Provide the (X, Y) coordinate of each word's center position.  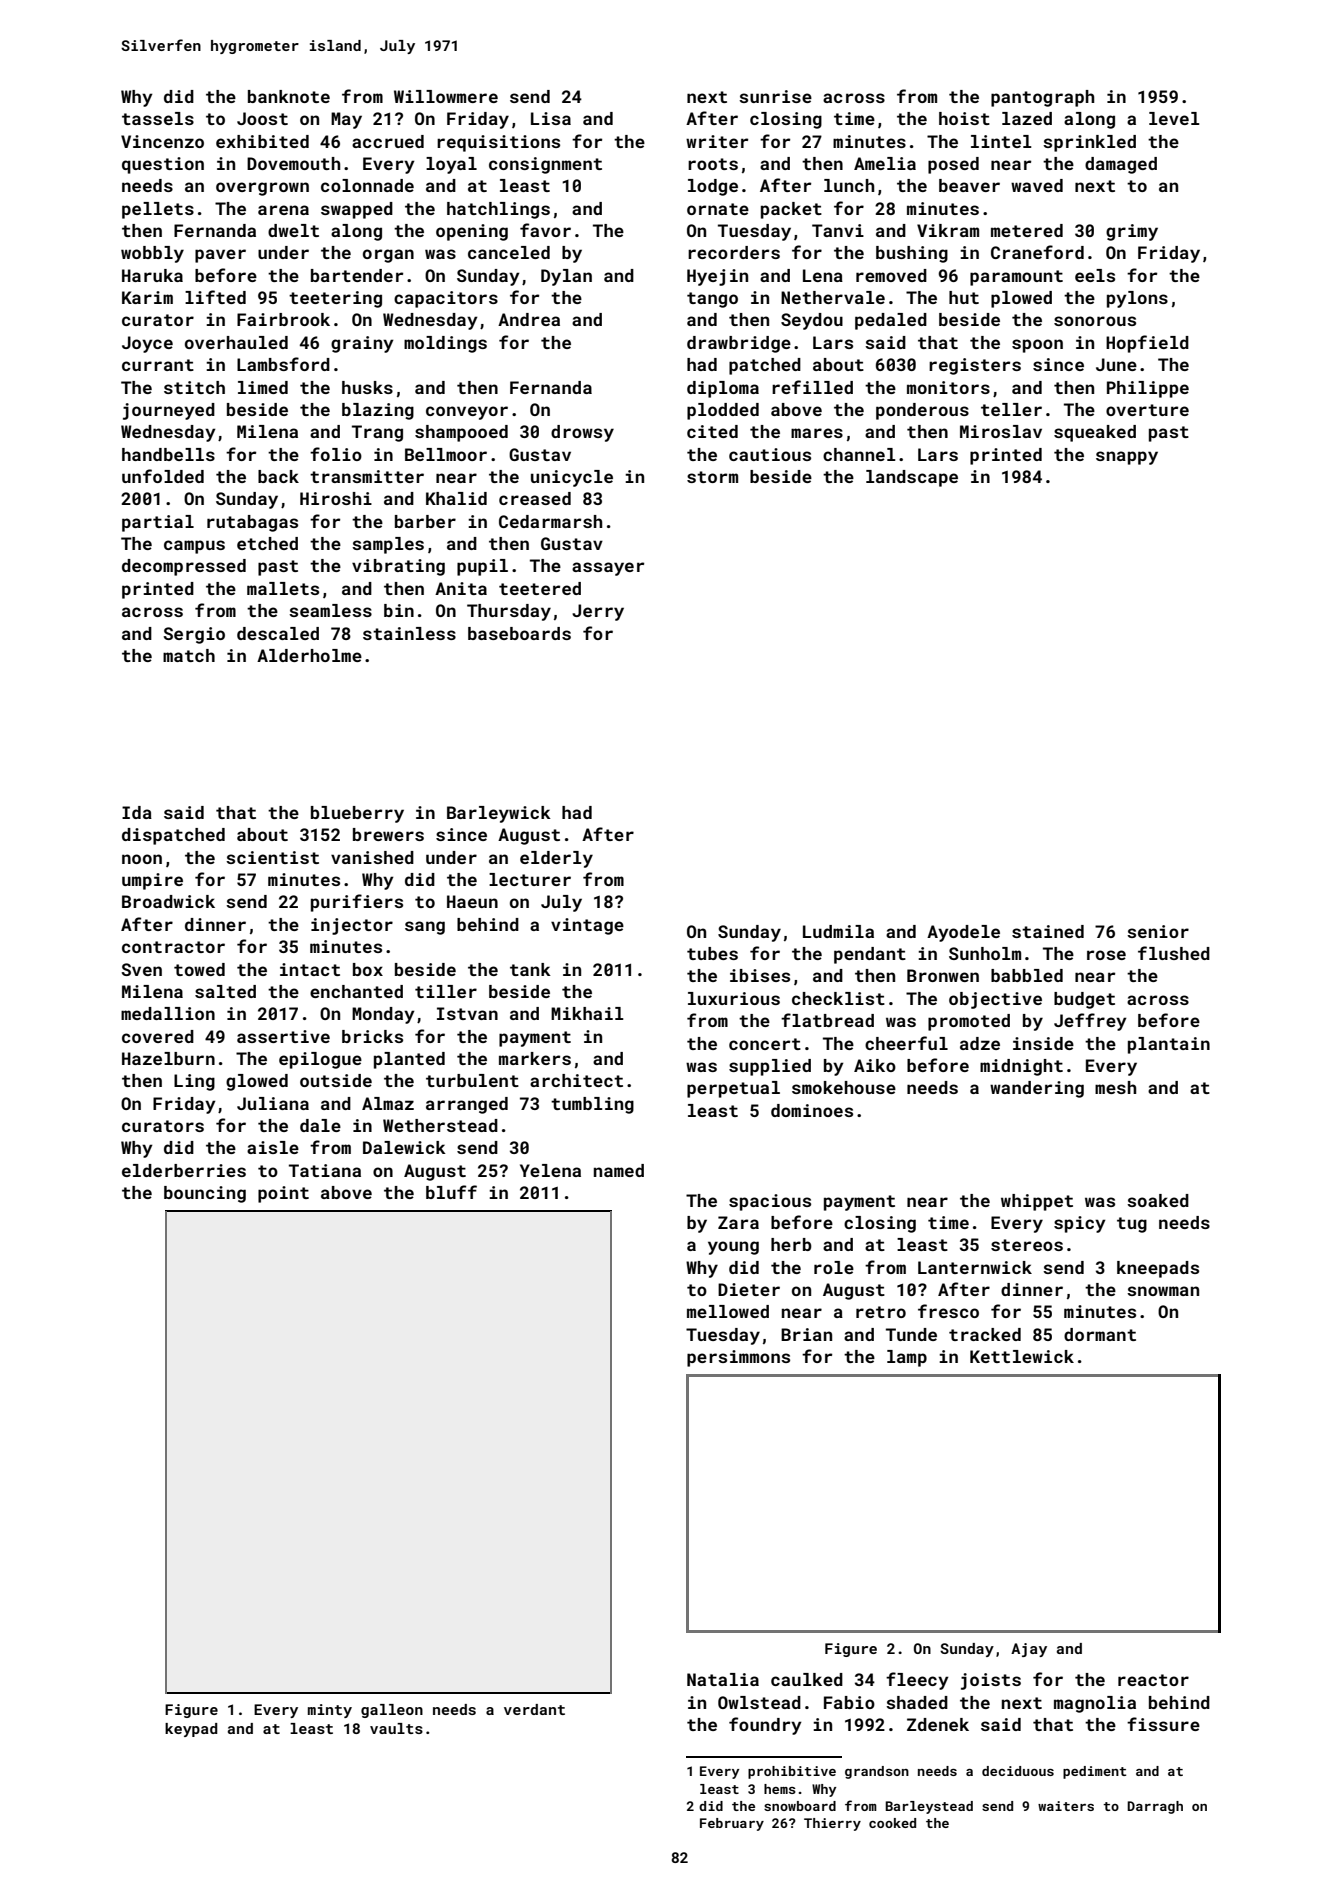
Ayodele (963, 933)
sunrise (775, 96)
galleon (392, 1711)
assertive (283, 1036)
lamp (907, 1358)
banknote (289, 96)
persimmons (738, 1358)
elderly (556, 859)
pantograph (1042, 98)
